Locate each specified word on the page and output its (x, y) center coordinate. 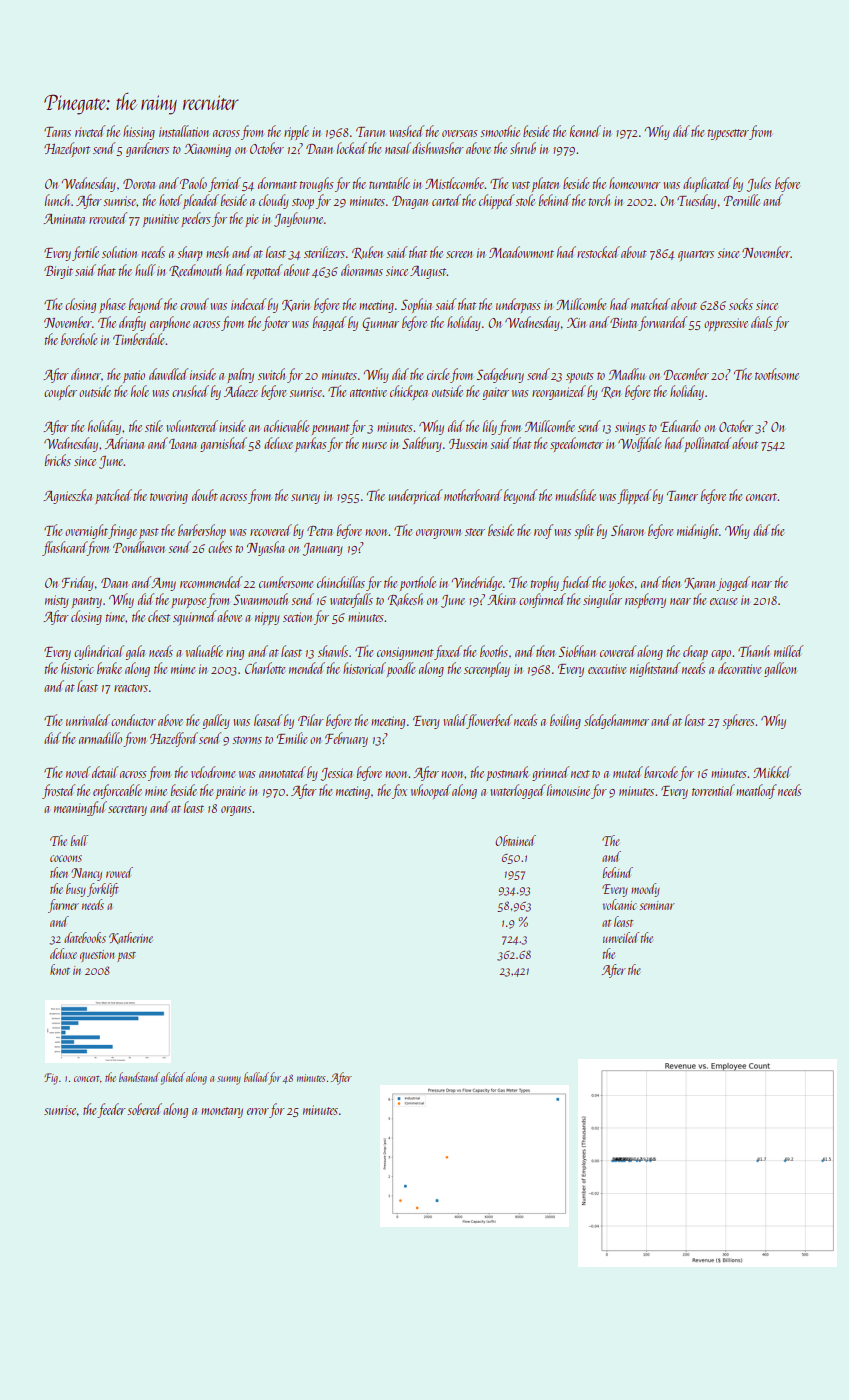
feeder (111, 1110)
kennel (585, 131)
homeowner (635, 183)
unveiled (621, 937)
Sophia (416, 305)
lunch (57, 200)
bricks (58, 460)
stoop (303, 203)
